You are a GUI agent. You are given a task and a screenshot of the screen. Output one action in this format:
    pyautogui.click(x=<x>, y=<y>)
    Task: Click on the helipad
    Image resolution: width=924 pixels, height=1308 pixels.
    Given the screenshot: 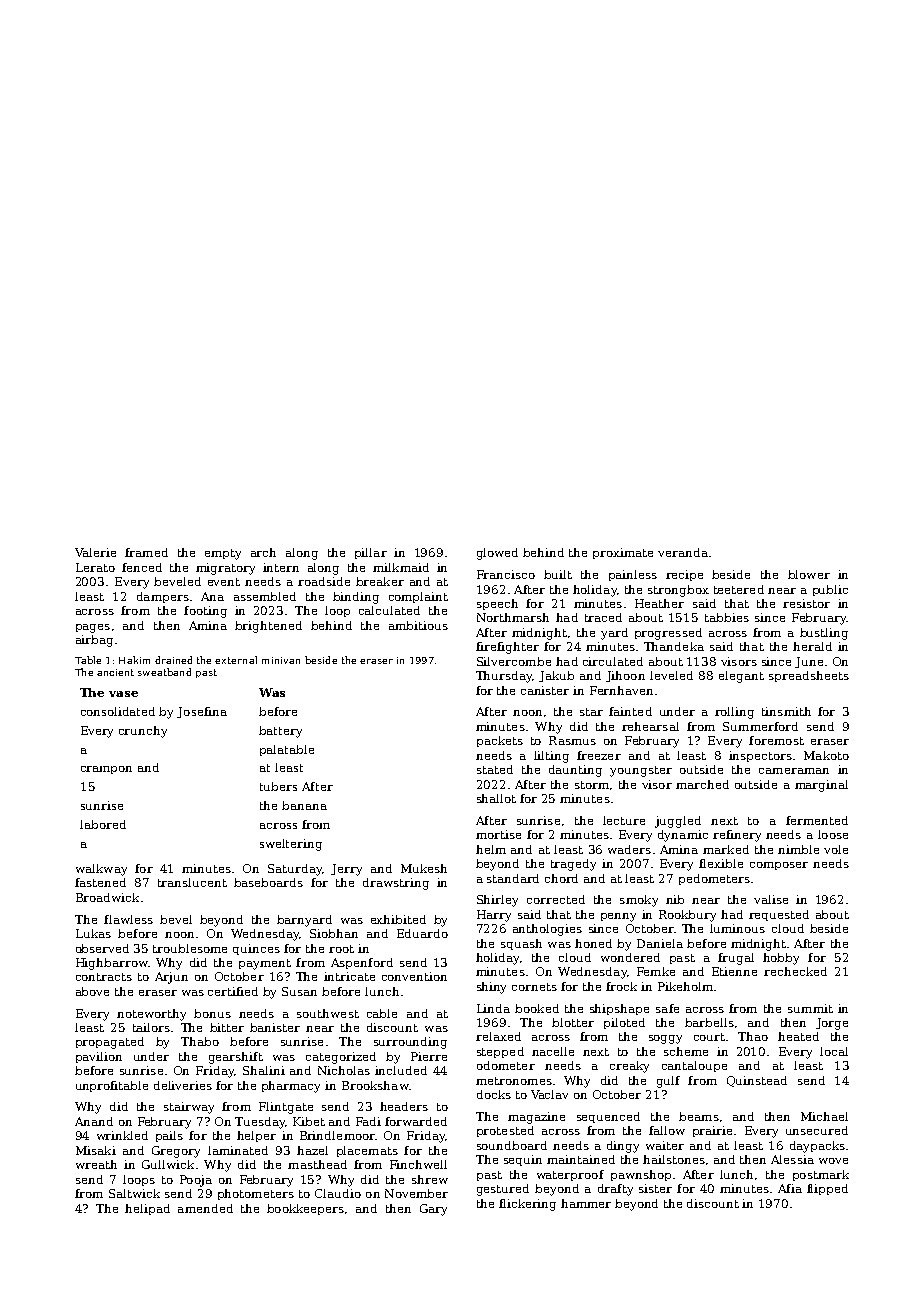 What is the action you would take?
    pyautogui.click(x=147, y=1209)
